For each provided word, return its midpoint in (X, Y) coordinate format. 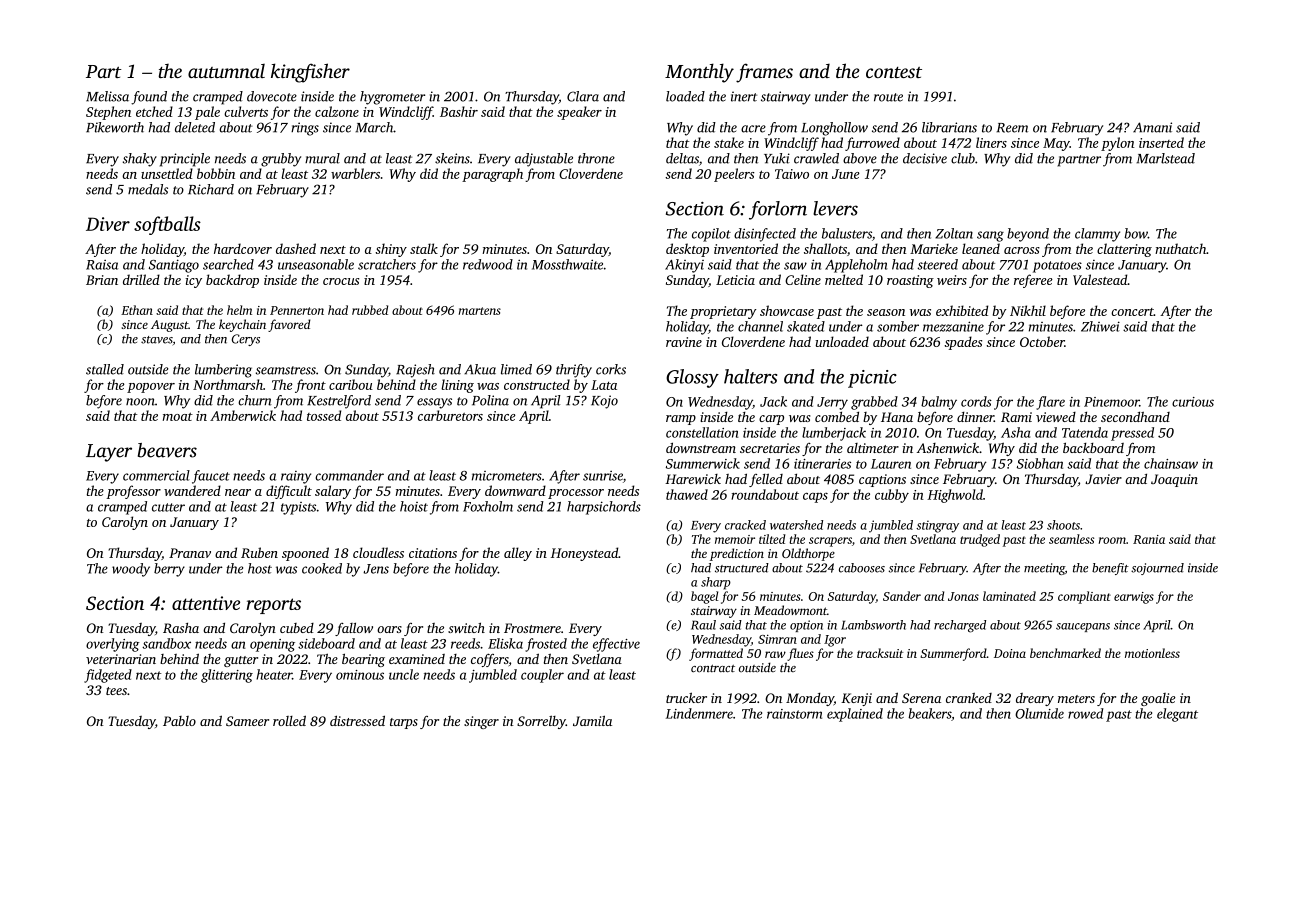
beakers (929, 713)
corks (611, 369)
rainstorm (794, 714)
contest (894, 72)
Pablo (179, 721)
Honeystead (584, 554)
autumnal (226, 71)
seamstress (286, 370)
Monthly (699, 73)
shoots (1063, 525)
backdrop (232, 281)
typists (298, 508)
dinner (975, 417)
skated (806, 326)
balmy (939, 403)
